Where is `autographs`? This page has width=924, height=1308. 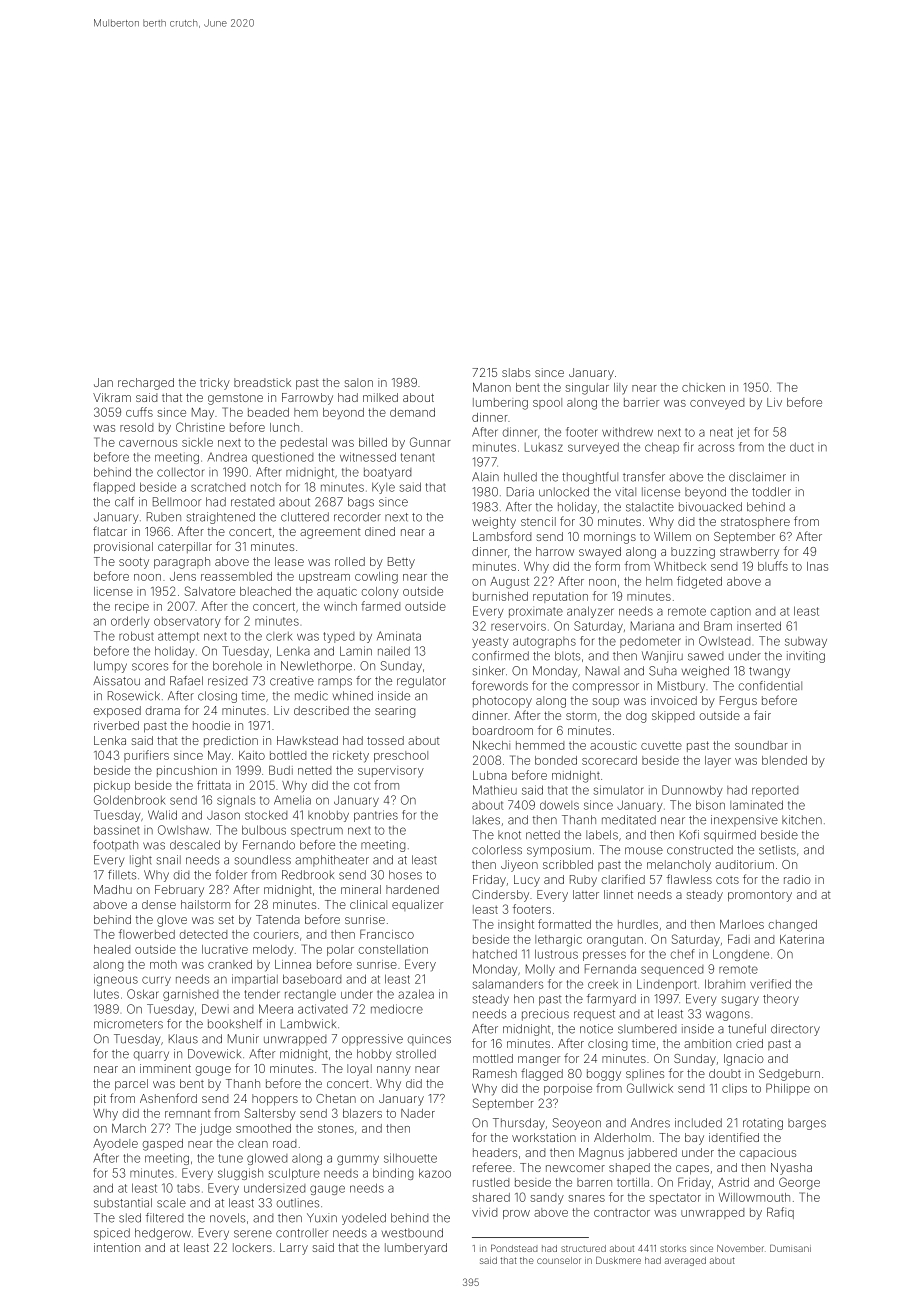 autographs is located at coordinates (544, 642).
